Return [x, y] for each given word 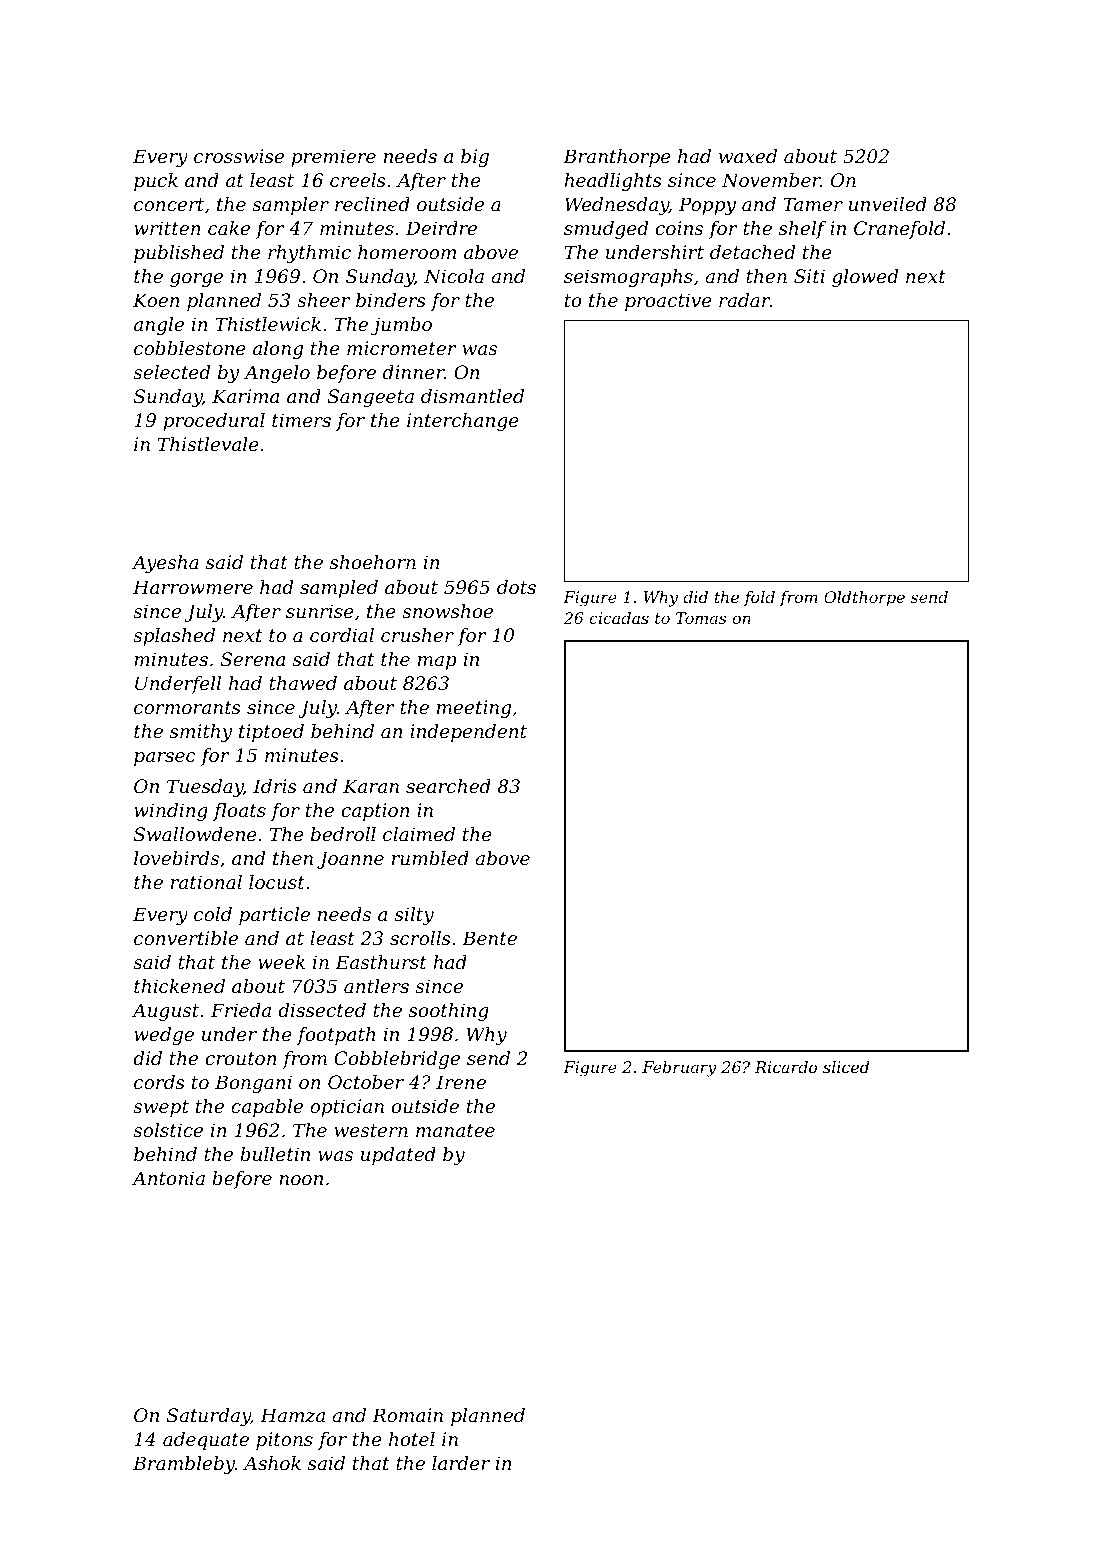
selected [171, 372]
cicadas [619, 618]
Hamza [292, 1415]
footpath [336, 1036]
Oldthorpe [864, 599]
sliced [846, 1067]
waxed [748, 156]
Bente [489, 938]
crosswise [239, 156]
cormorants [187, 707]
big [475, 158]
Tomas [701, 618]
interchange [463, 422]
